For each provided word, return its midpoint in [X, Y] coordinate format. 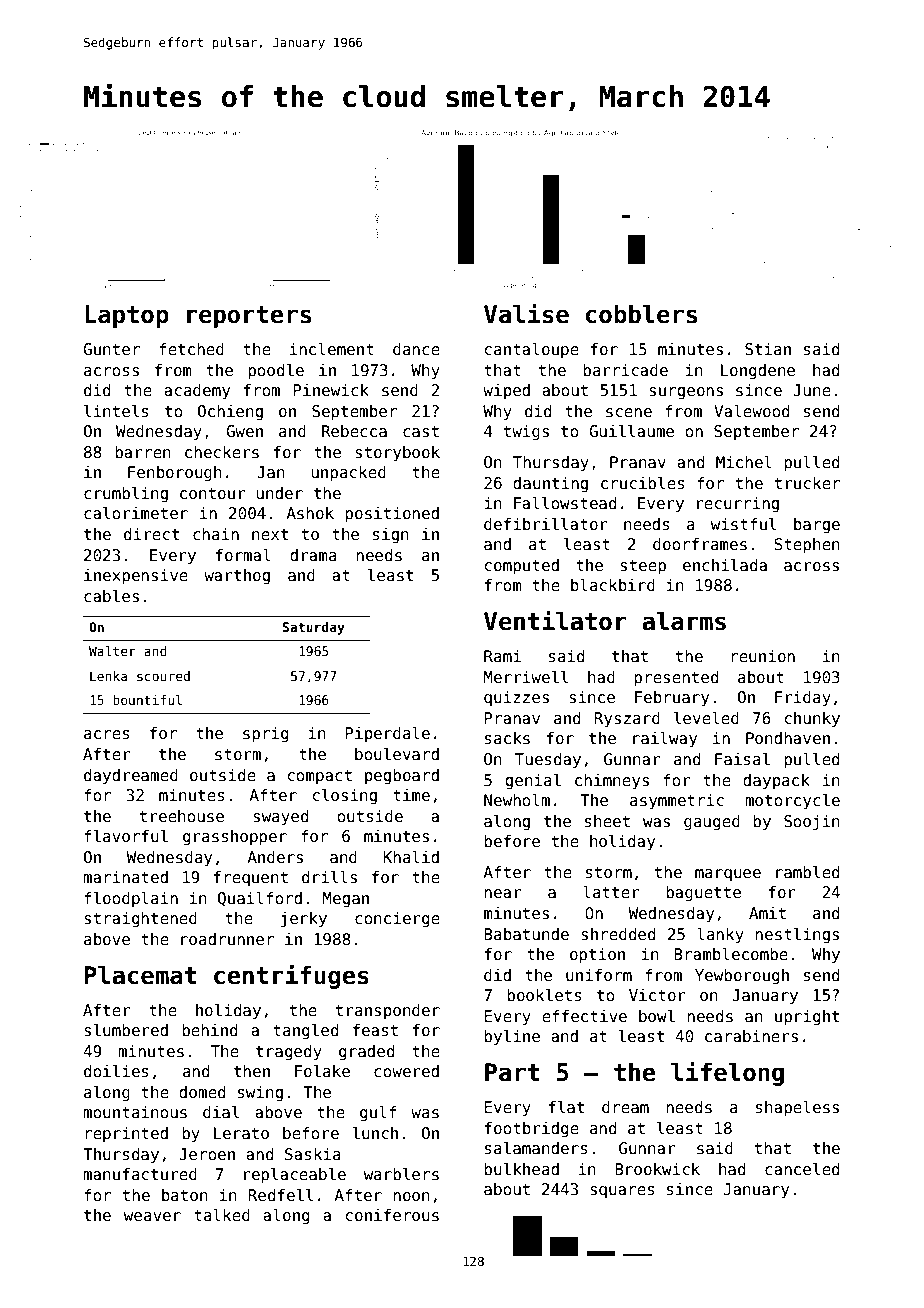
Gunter [111, 349]
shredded [618, 934]
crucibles [643, 483]
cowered [406, 1071]
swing [260, 1093]
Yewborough [742, 976]
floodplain [131, 899]
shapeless [797, 1108]
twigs [526, 432]
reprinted [126, 1134]
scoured [163, 676]
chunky [812, 719]
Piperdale [388, 734]
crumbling [126, 494]
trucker [807, 483]
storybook [397, 454]
